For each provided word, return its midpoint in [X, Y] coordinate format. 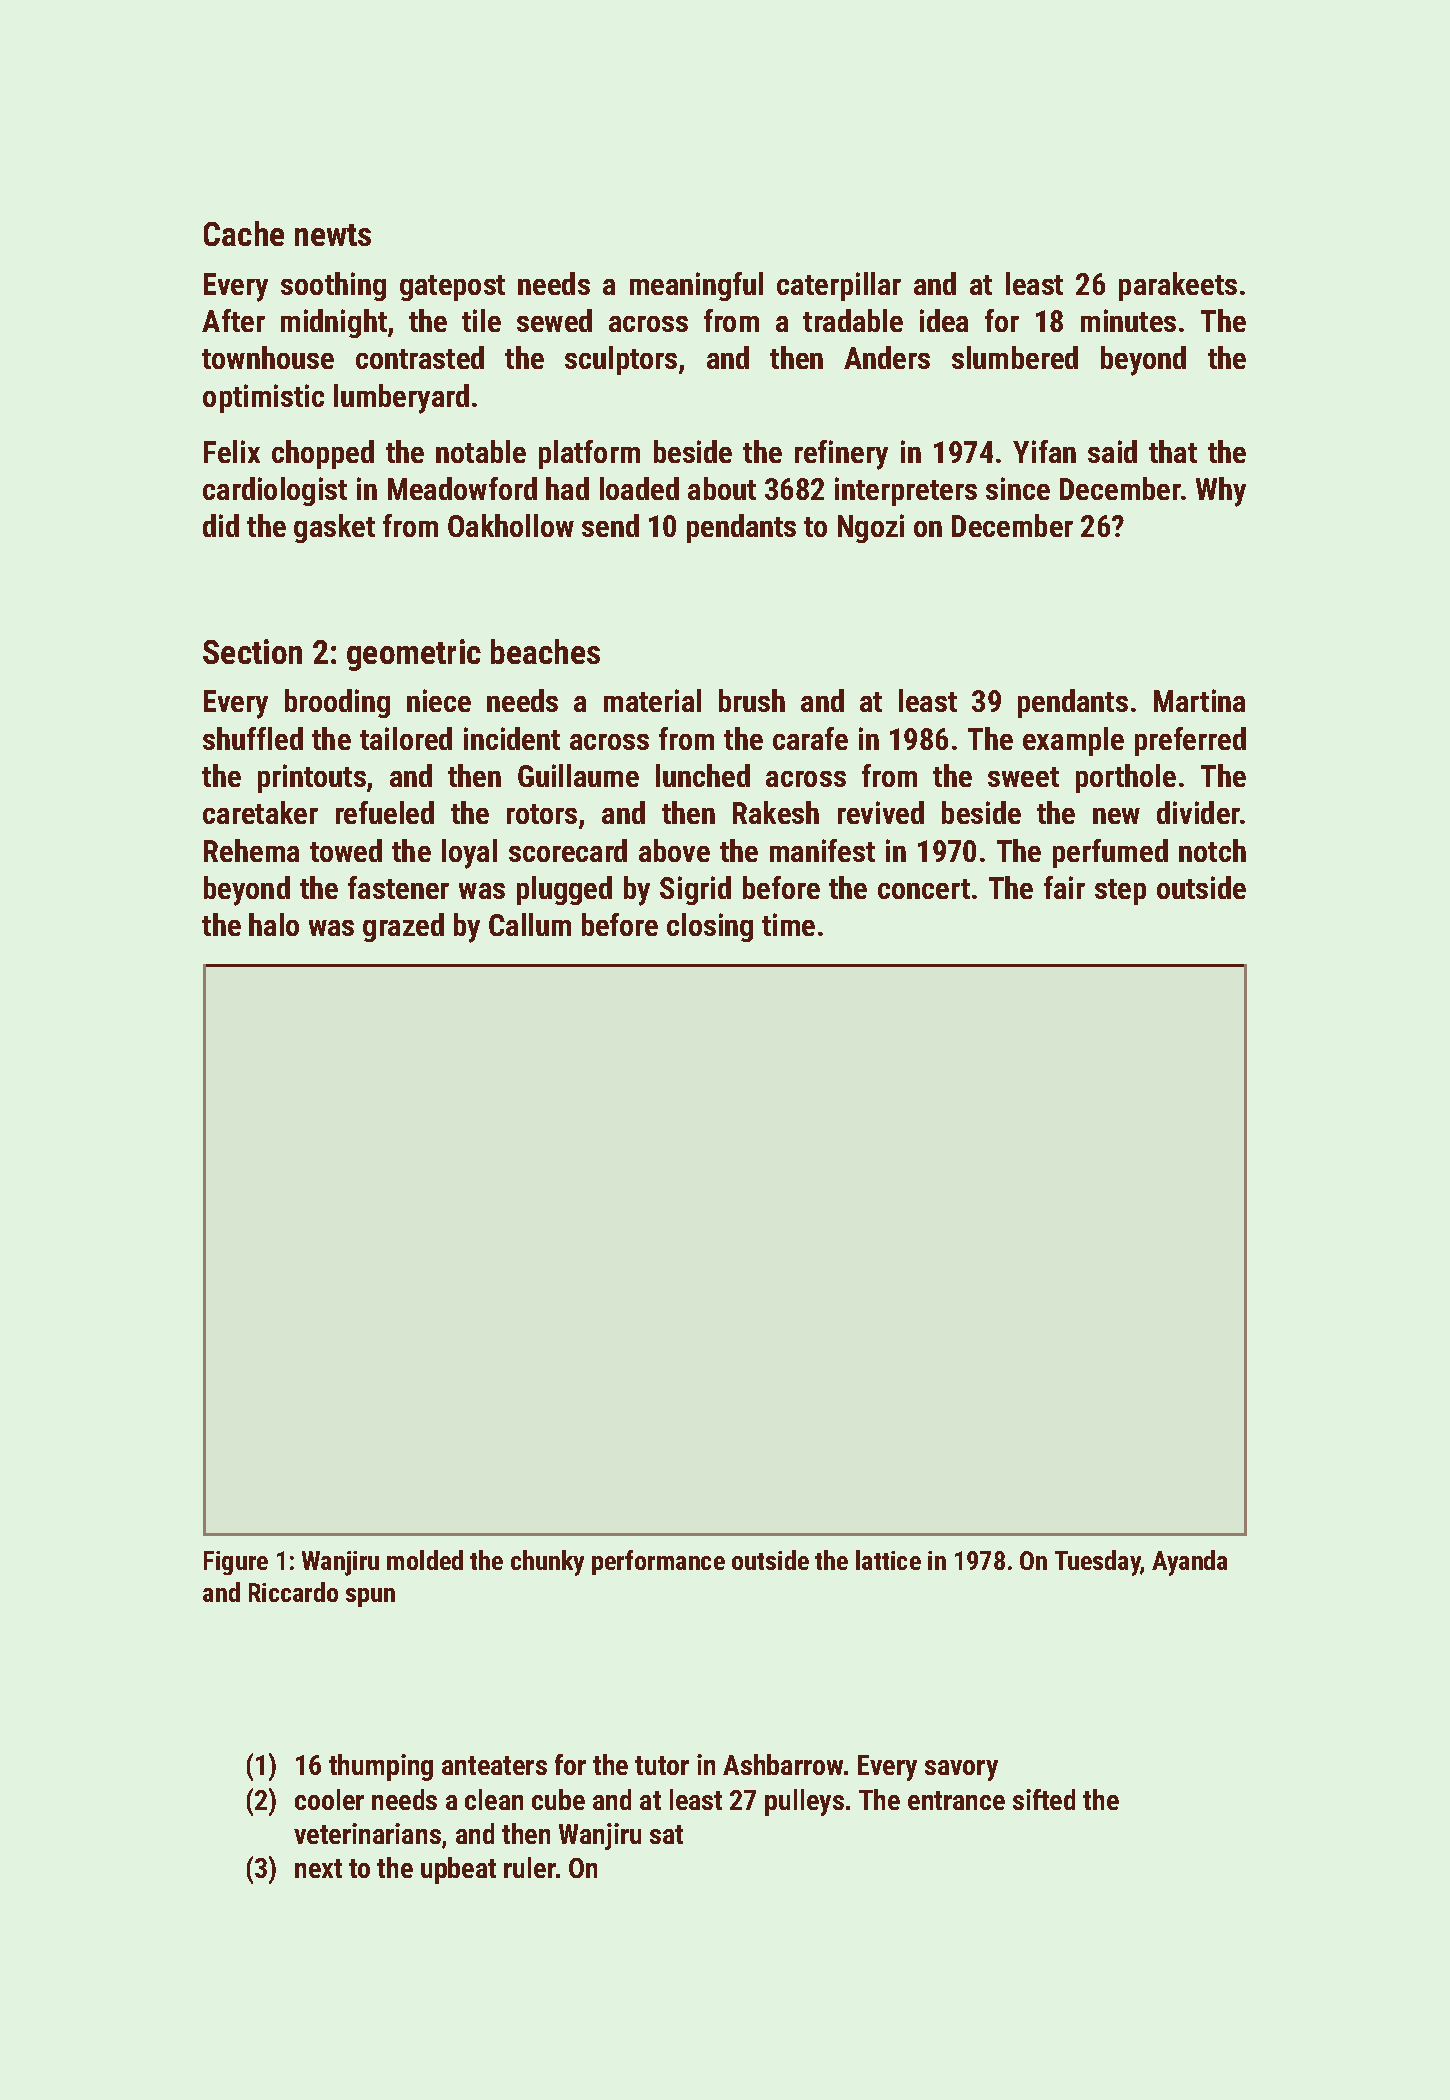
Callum [530, 924]
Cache [244, 233]
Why [1221, 492]
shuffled [253, 738]
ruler [530, 1867]
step [1120, 892]
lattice [888, 1560]
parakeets [1178, 286]
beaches [545, 651]
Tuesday [1098, 1563]
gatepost [452, 288]
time [788, 924]
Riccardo [293, 1592]
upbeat [458, 1870]
